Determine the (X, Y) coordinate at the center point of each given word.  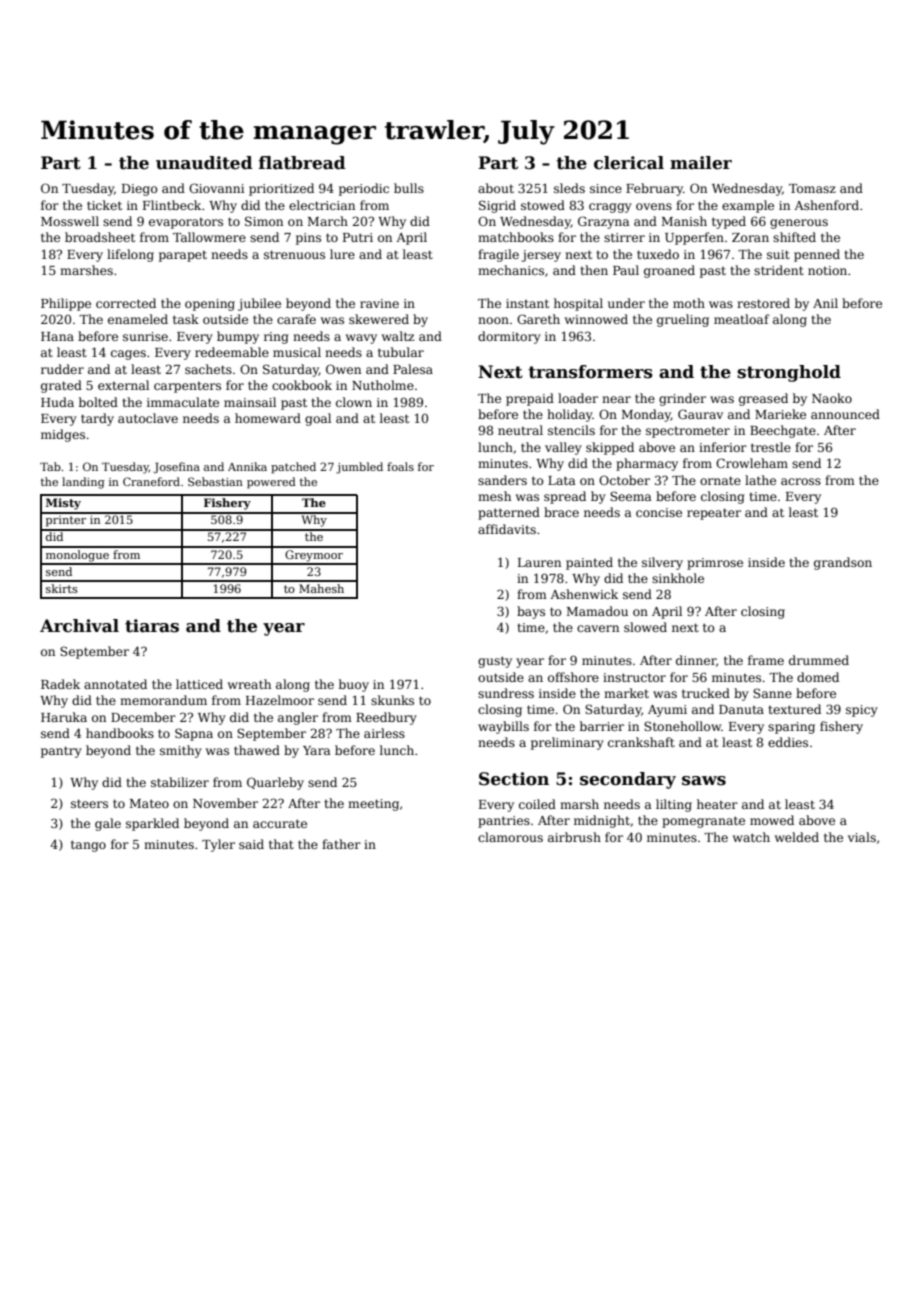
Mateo (149, 803)
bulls (409, 188)
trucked (706, 693)
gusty (495, 662)
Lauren (539, 562)
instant (527, 303)
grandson (843, 563)
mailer (701, 163)
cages (128, 355)
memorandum (163, 700)
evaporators (186, 223)
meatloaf (742, 319)
